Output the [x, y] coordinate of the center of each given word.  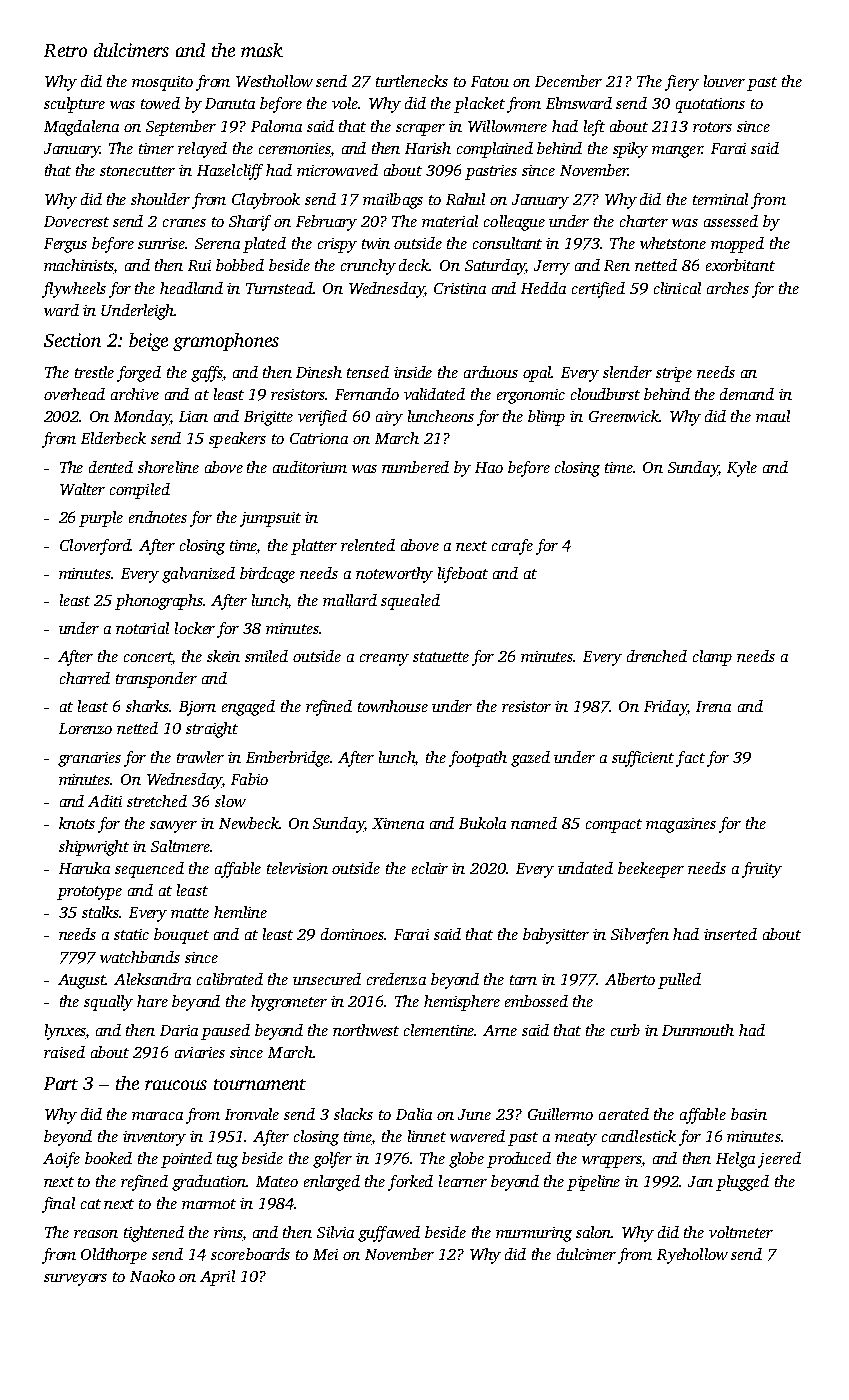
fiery [682, 83]
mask [262, 50]
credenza [396, 979]
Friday [665, 708]
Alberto [630, 979]
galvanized [198, 575]
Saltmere [180, 846]
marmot [209, 1204]
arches [728, 288]
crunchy [368, 267]
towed [160, 103]
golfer [332, 1160]
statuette [441, 657]
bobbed [240, 265]
